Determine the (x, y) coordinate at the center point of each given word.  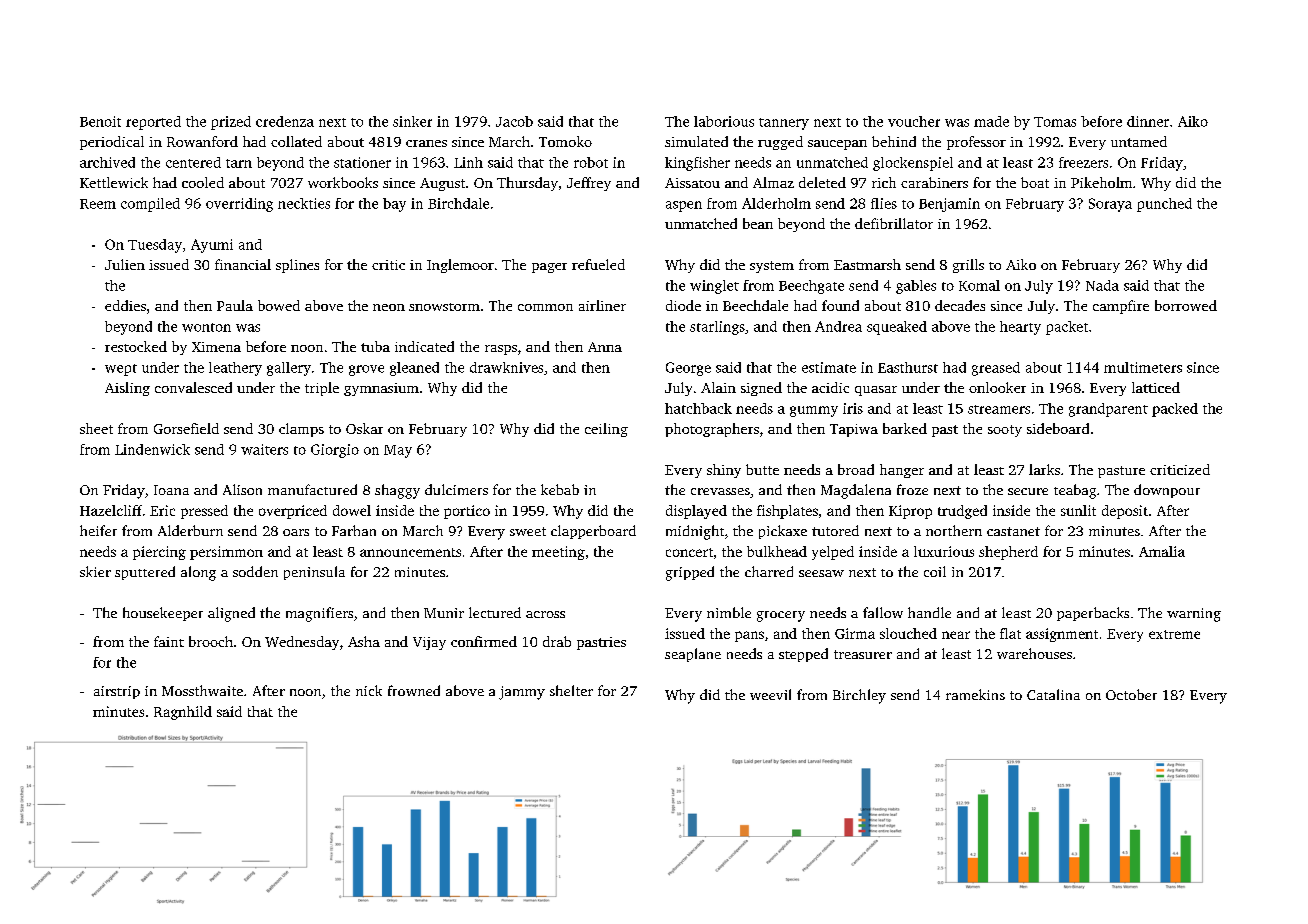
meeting (558, 553)
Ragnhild (183, 713)
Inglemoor (460, 266)
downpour (1167, 491)
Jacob (514, 121)
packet (1067, 328)
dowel (352, 510)
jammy (522, 693)
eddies (125, 305)
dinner (1148, 121)
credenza (285, 121)
